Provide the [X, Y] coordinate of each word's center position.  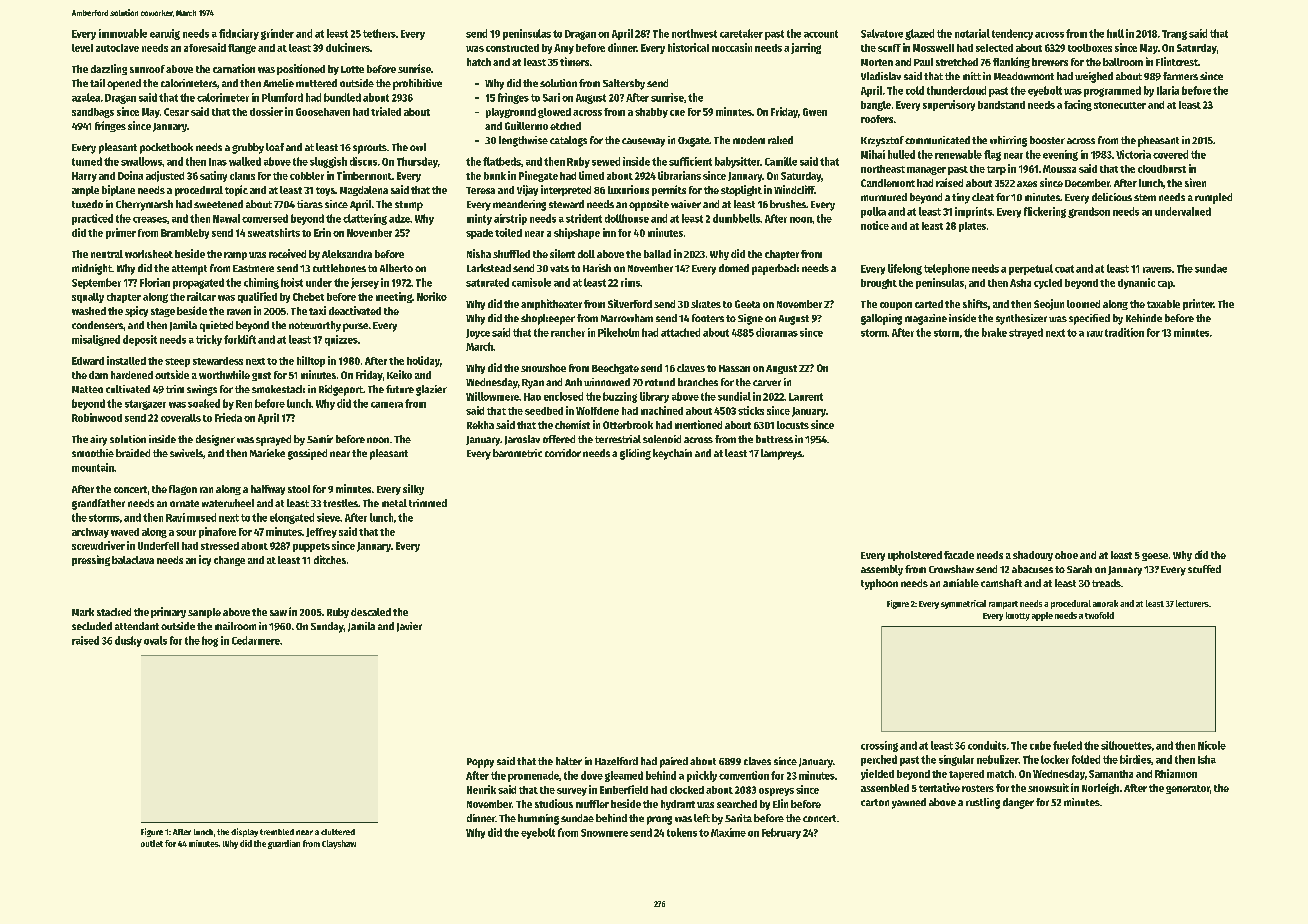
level [82, 48]
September [96, 283]
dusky [128, 641]
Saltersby [624, 84]
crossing [879, 746]
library [654, 397]
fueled [1067, 745]
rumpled [1213, 198]
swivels [186, 453]
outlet [152, 843]
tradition [1124, 332]
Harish [597, 268]
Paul [923, 62]
